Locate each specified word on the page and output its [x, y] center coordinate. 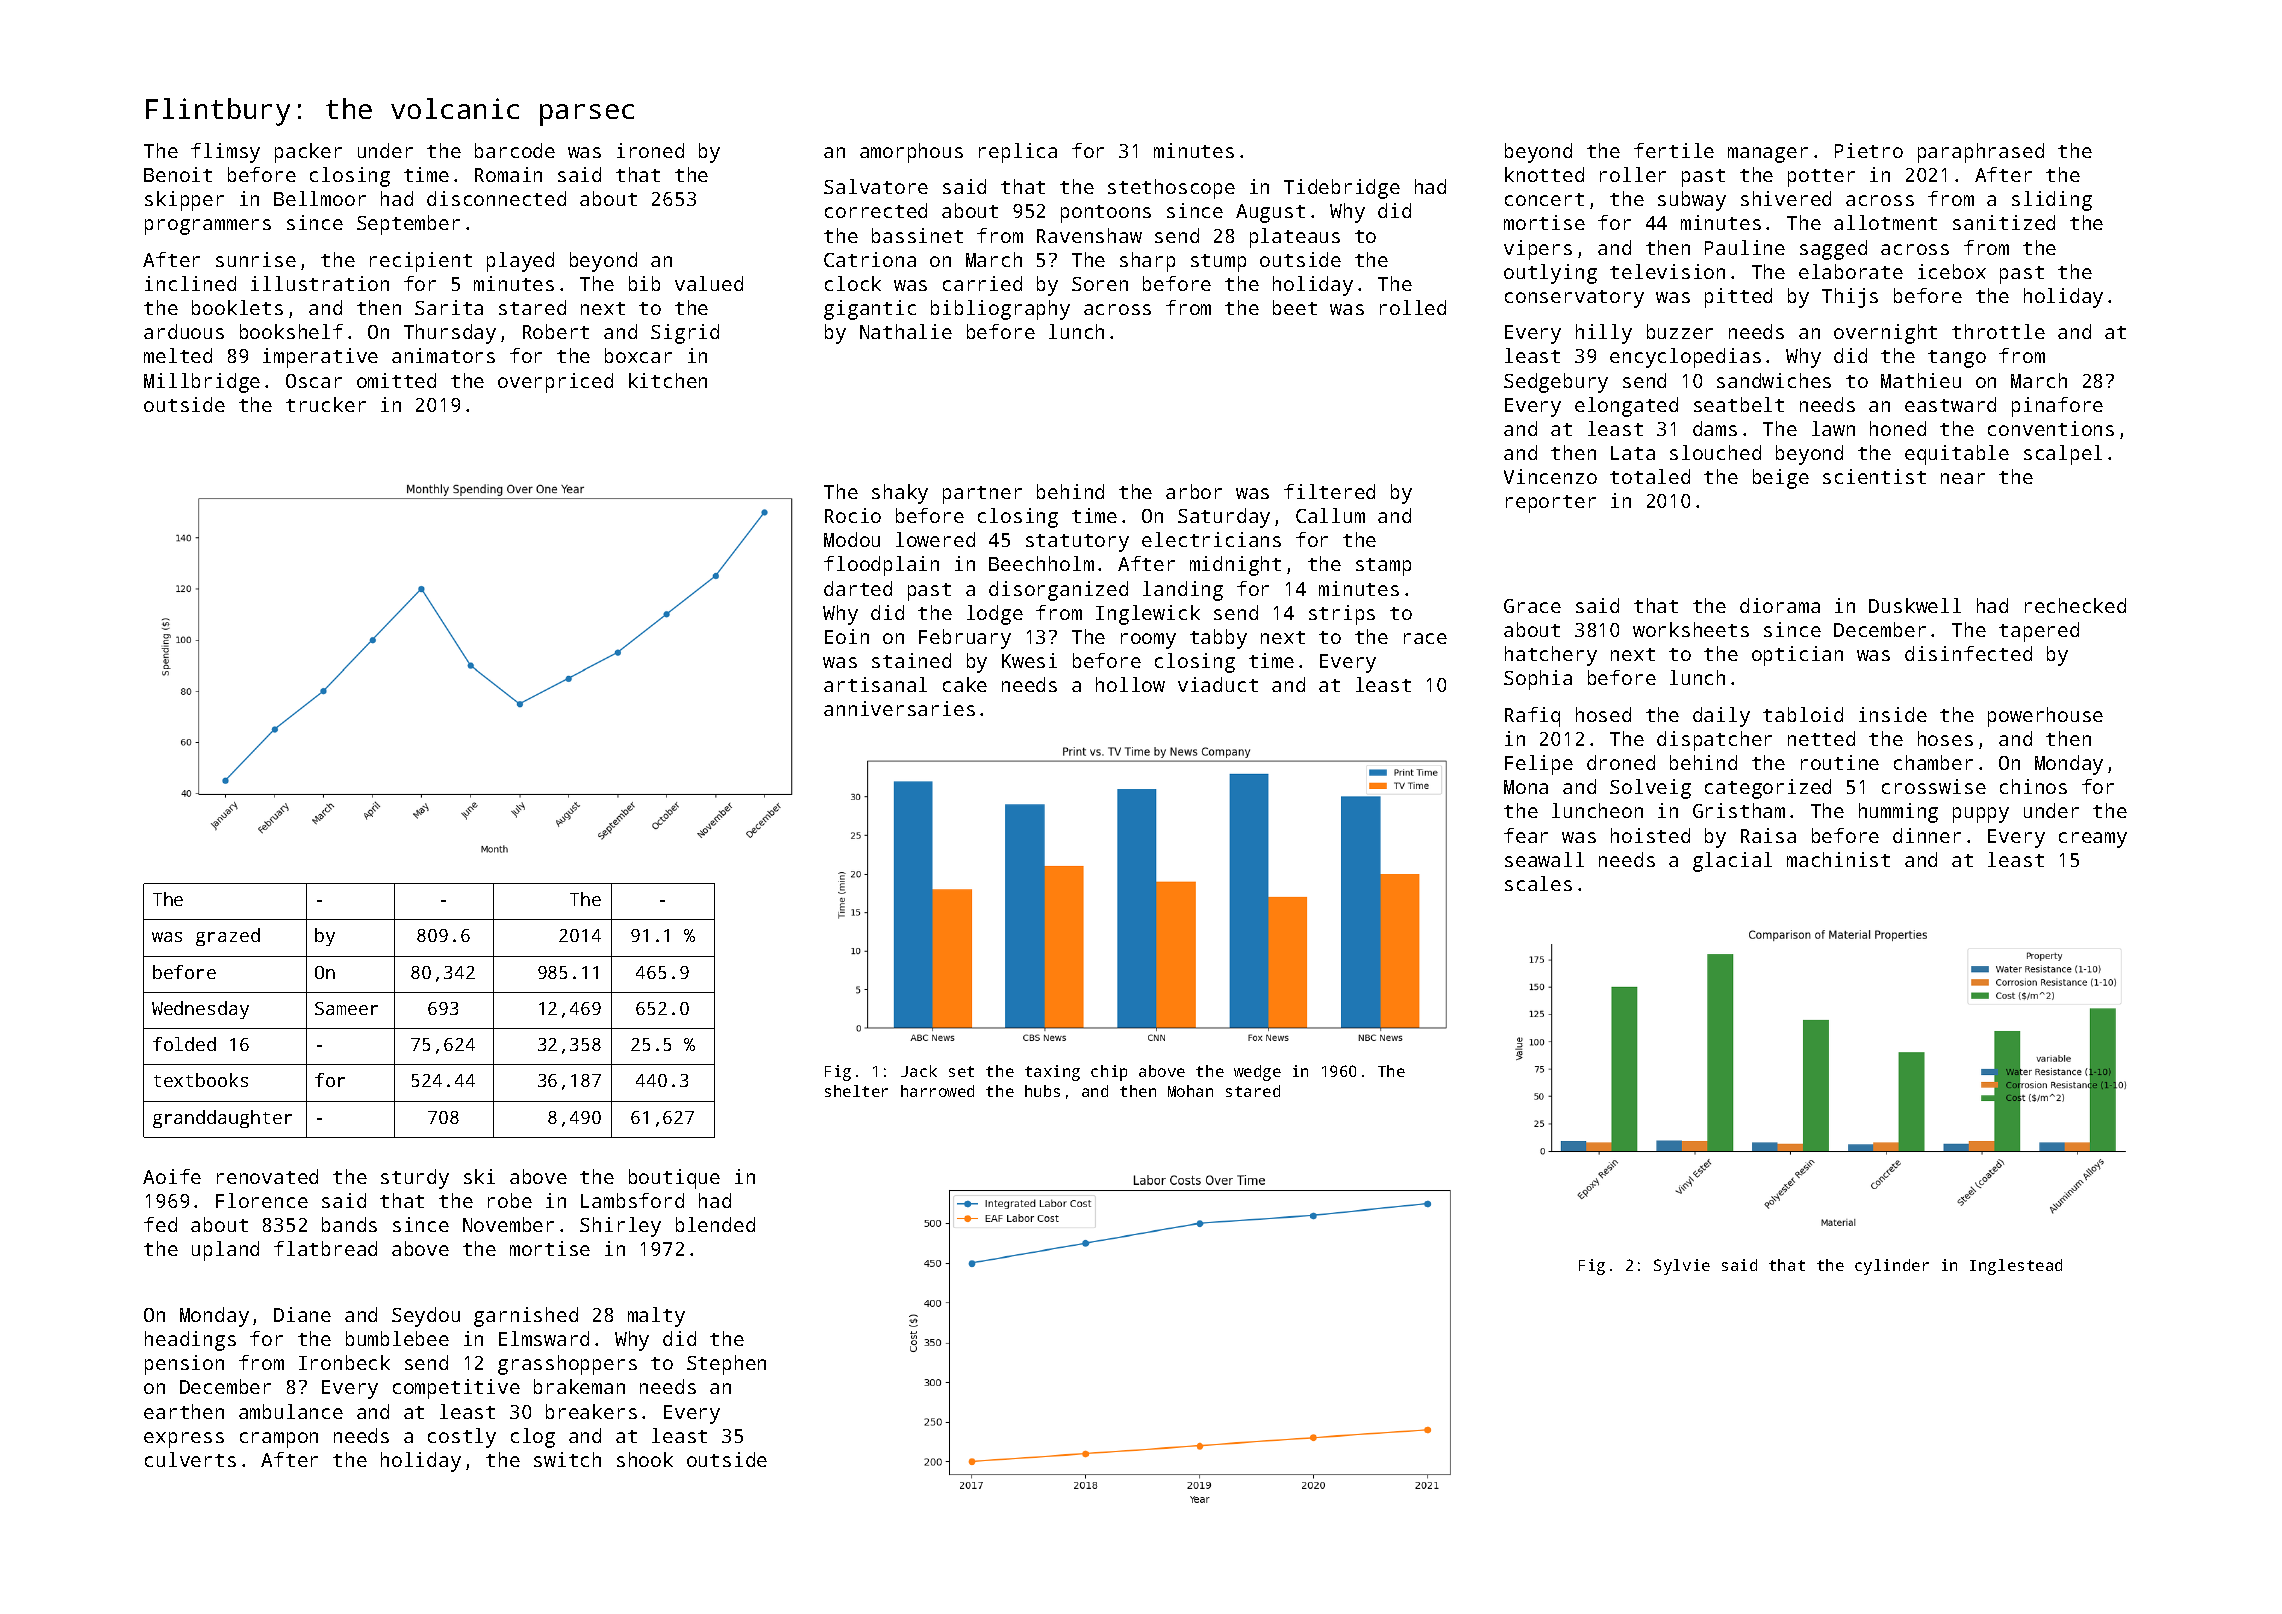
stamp [1383, 567]
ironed [650, 150]
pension [184, 1365]
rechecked [2075, 605]
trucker [326, 404]
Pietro [1869, 150]
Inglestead [2016, 1267]
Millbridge [202, 383]
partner [982, 495]
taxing [1052, 1073]
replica [1018, 153]
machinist [1838, 859]
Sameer [346, 1008]
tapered [2039, 632]
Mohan [1190, 1091]
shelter [856, 1091]
